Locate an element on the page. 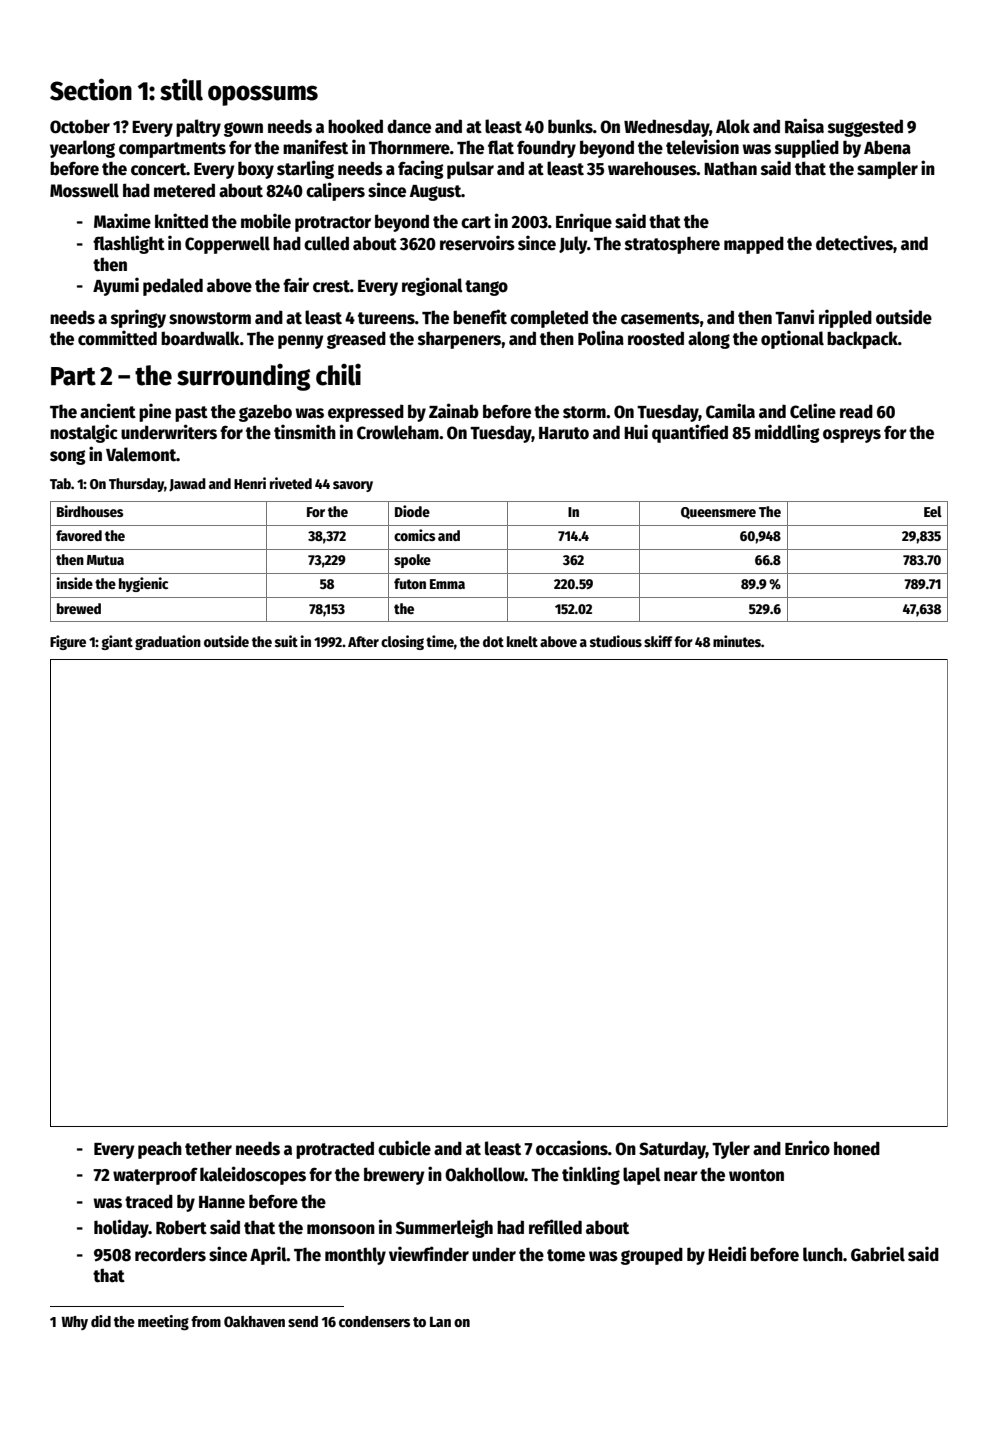 Image resolution: width=998 pixels, height=1445 pixels. chili is located at coordinates (338, 375).
